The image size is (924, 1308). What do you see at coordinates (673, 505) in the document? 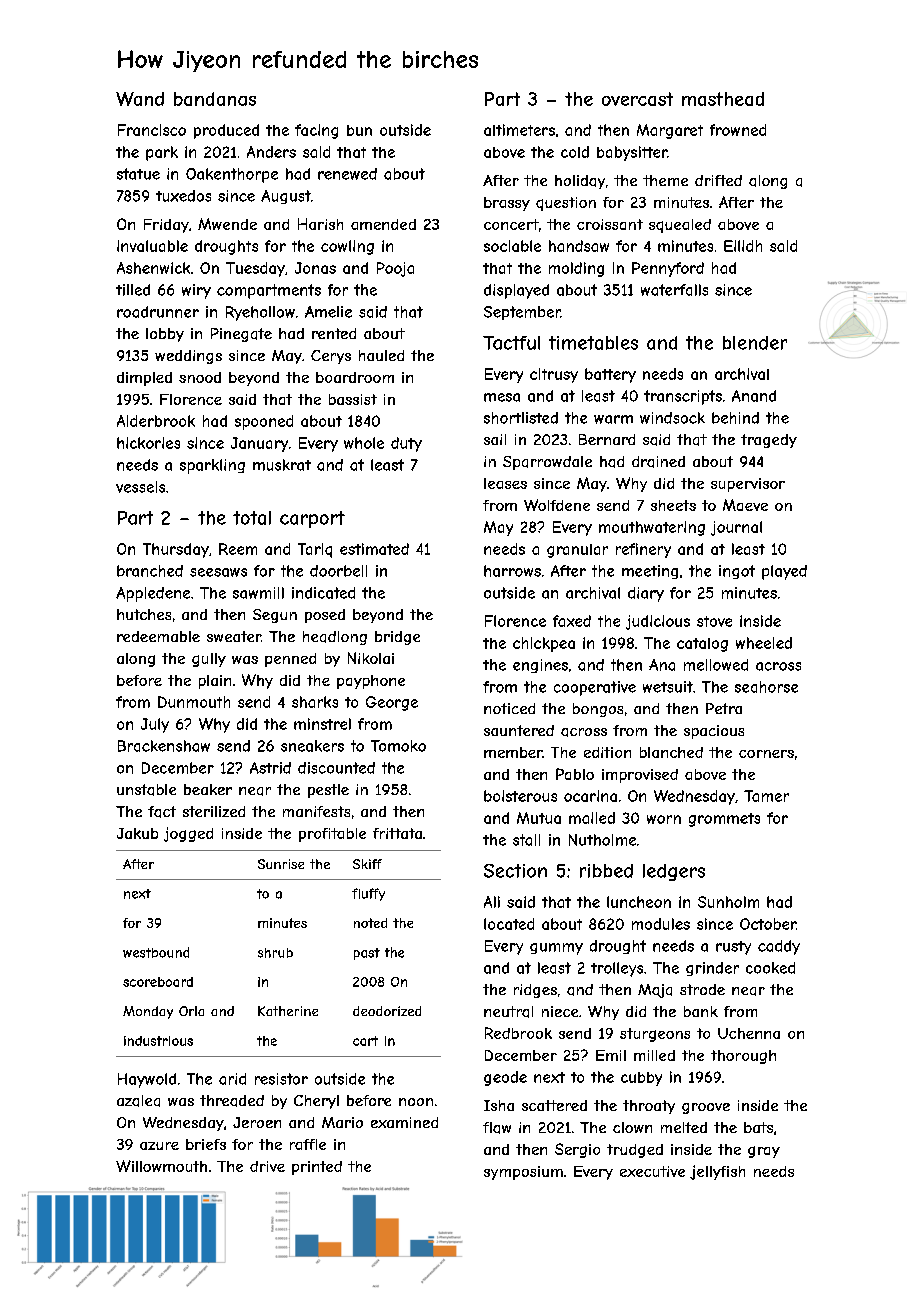
I see `sheets` at bounding box center [673, 505].
